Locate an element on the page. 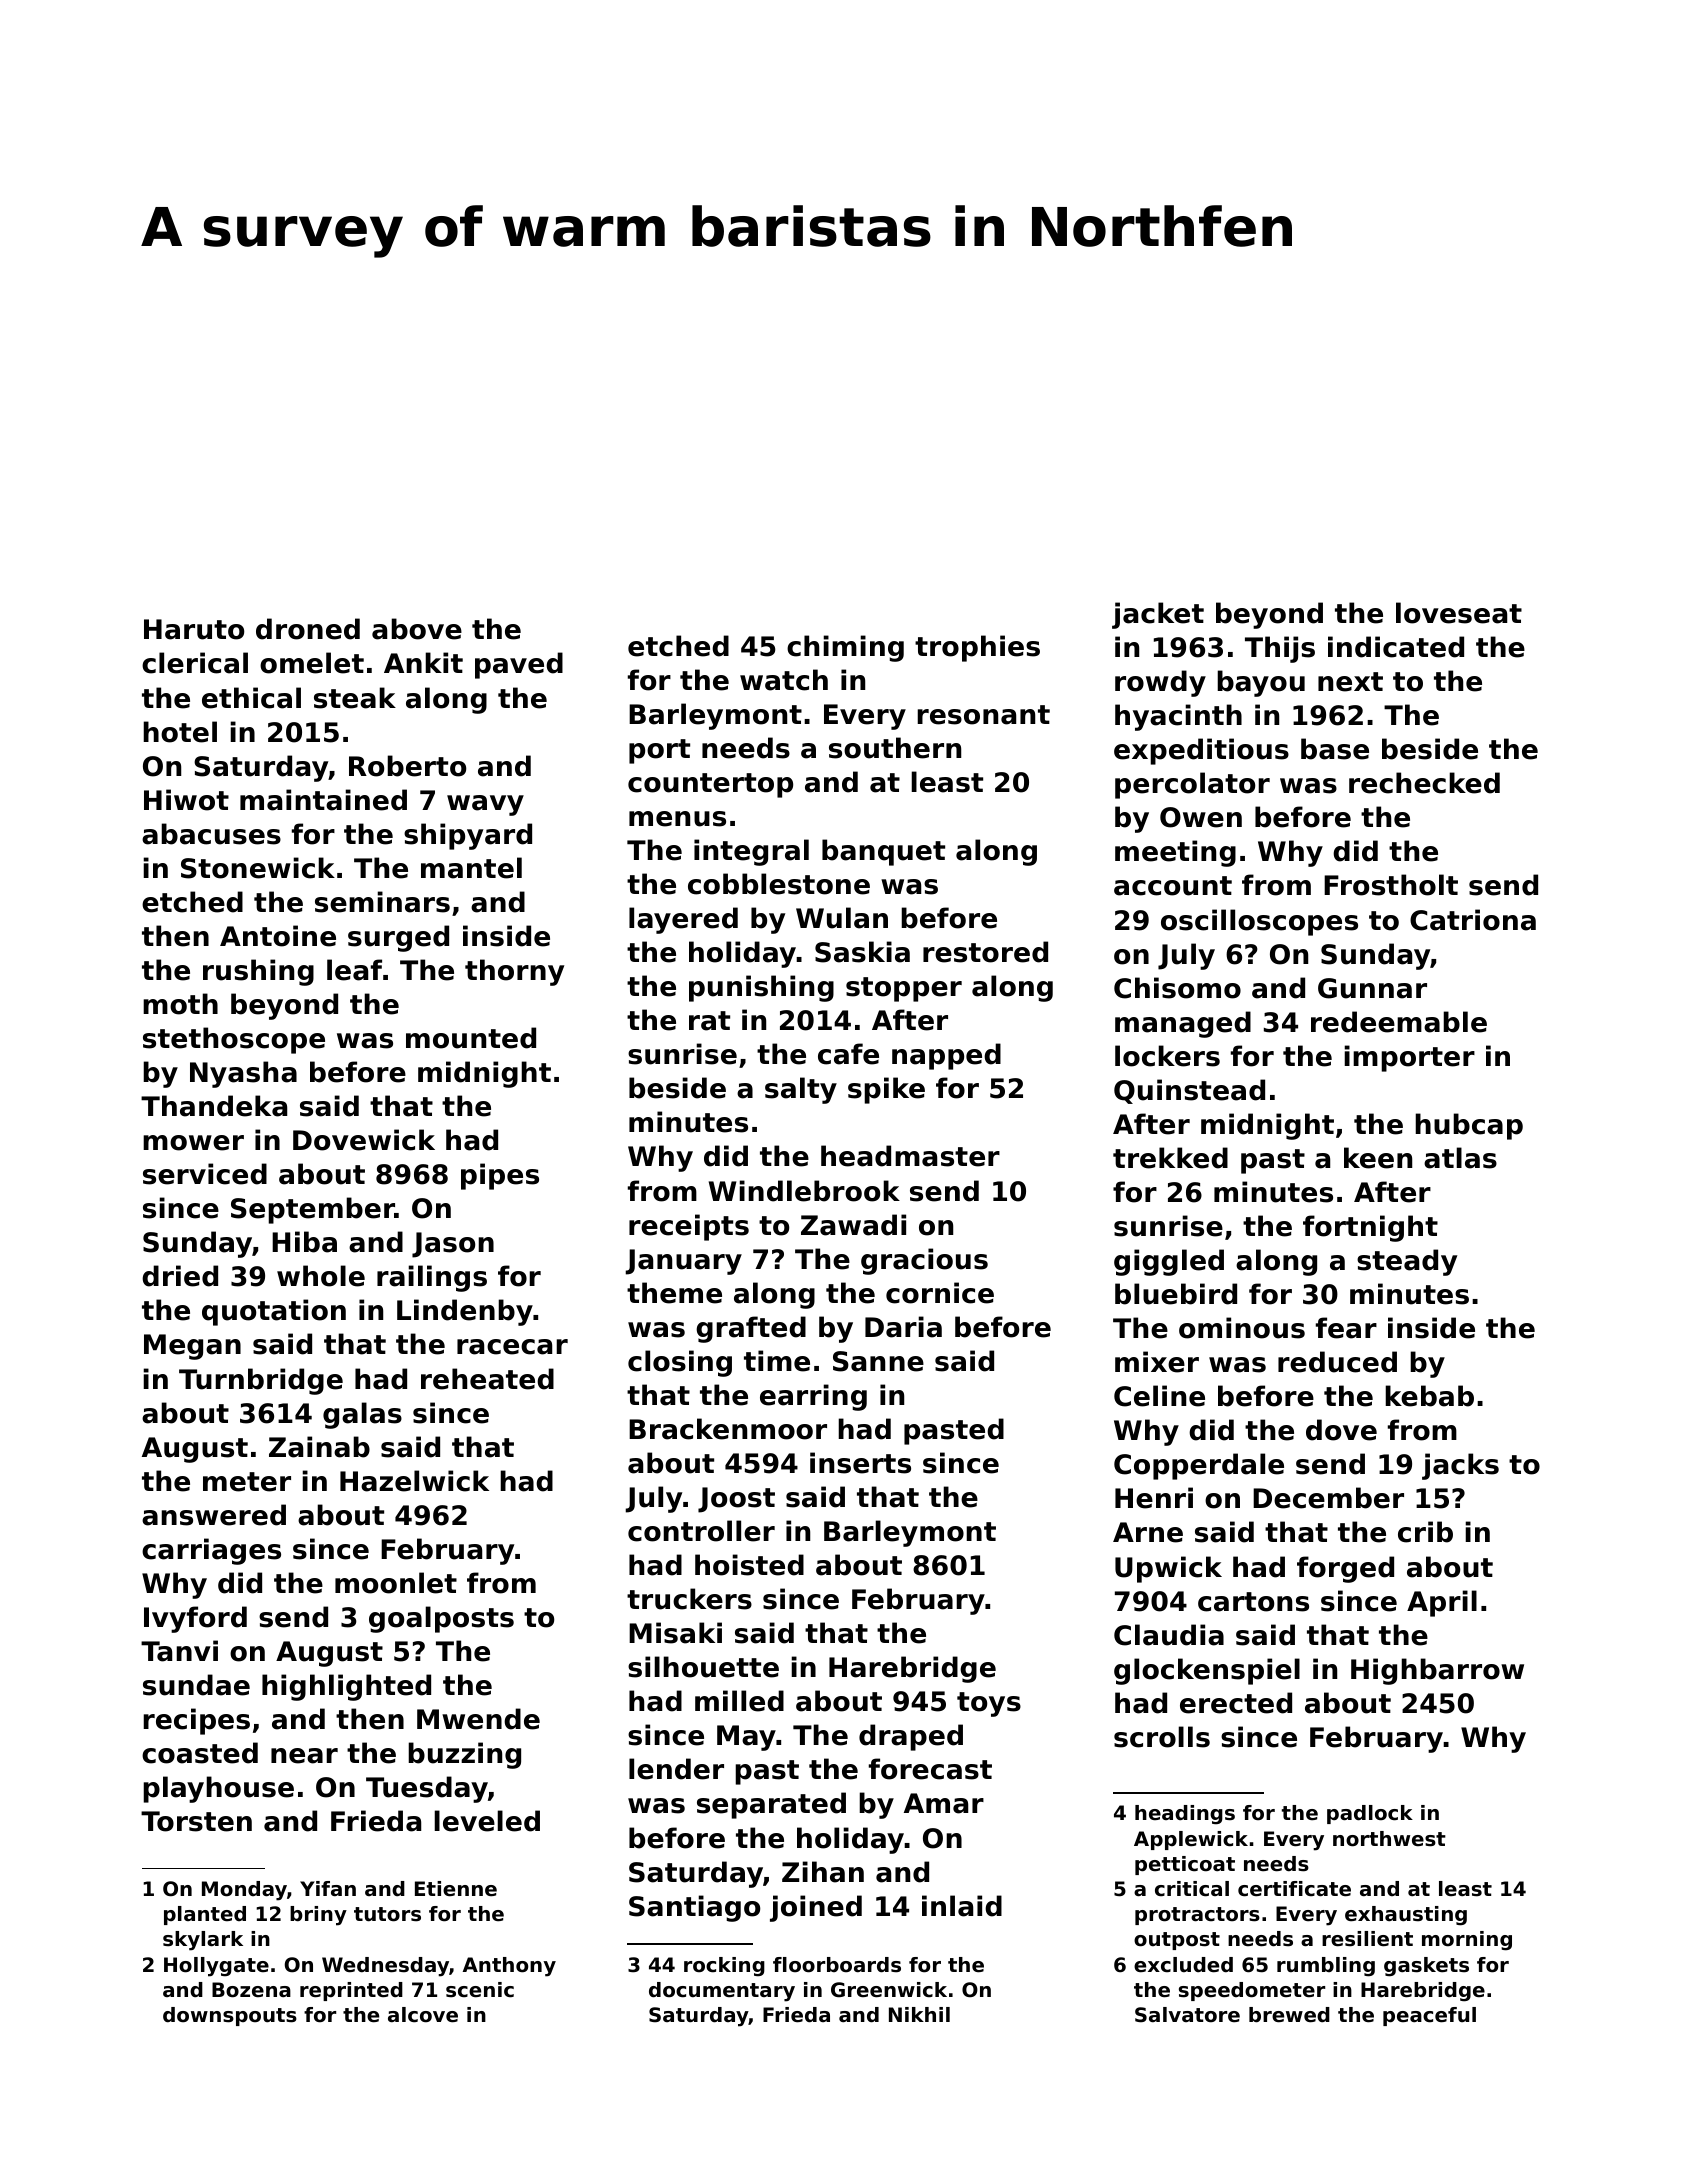 The width and height of the page is (1683, 2178). rechecked is located at coordinates (1424, 783).
